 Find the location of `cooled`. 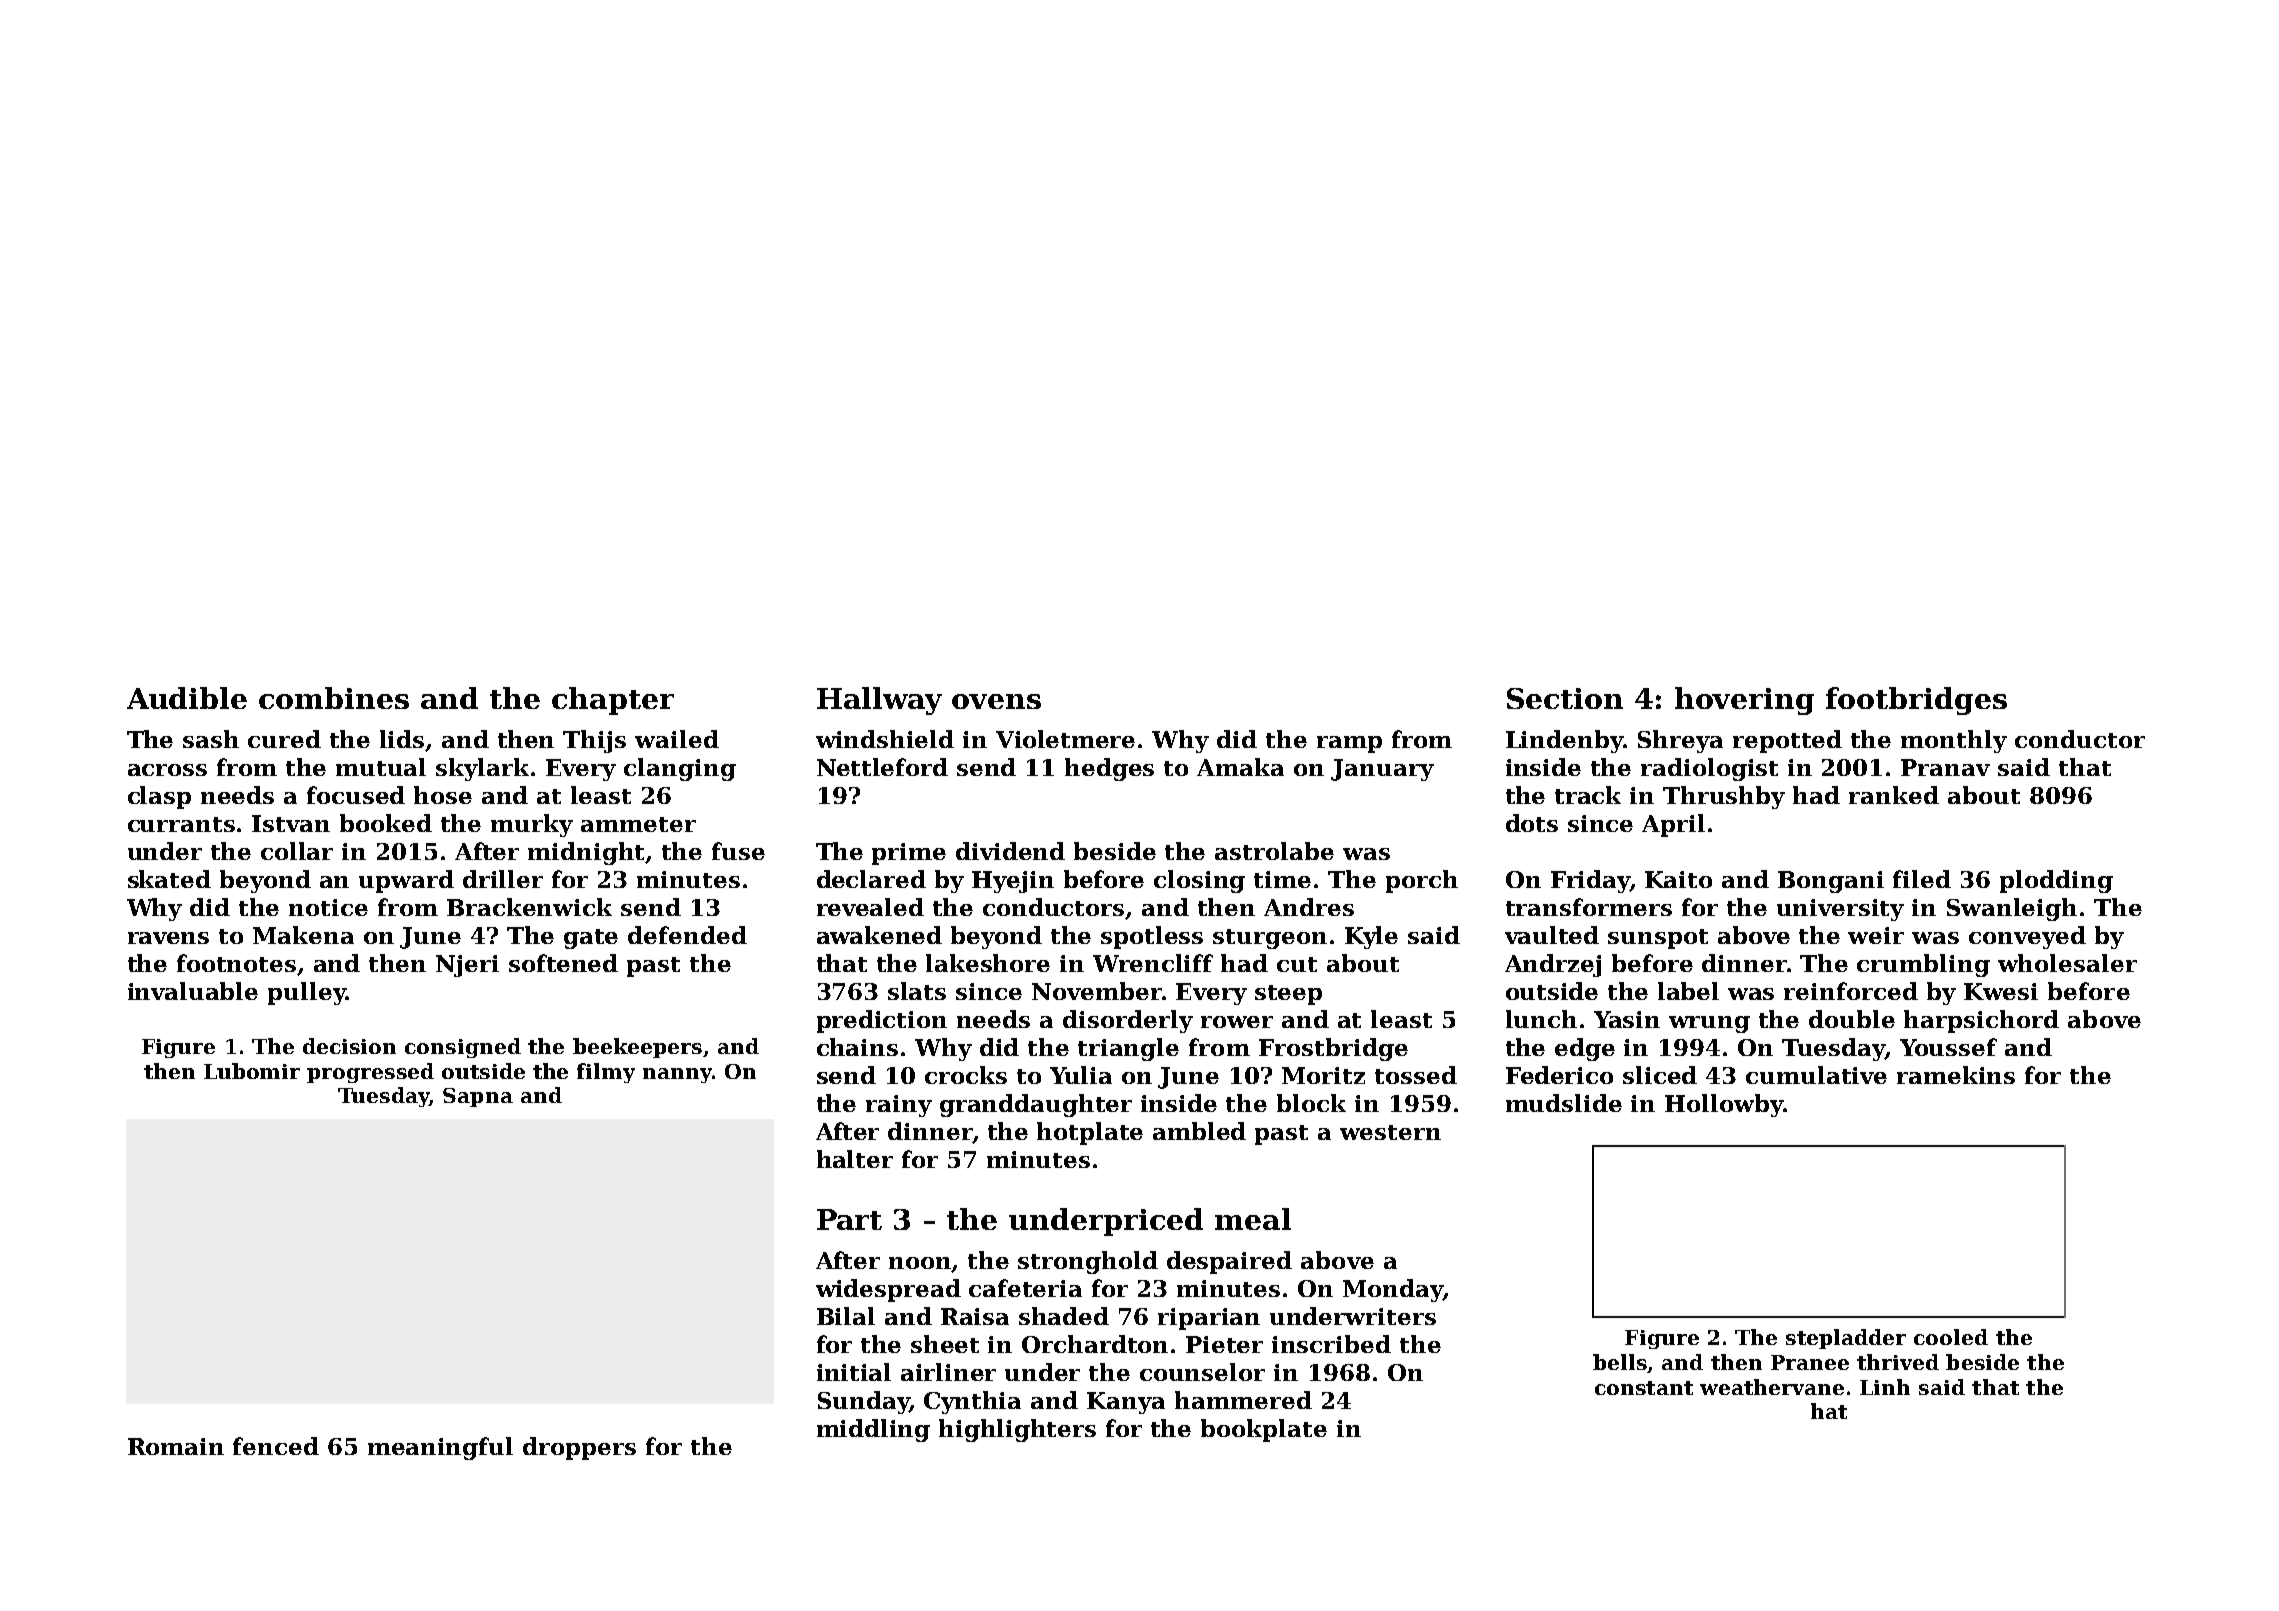

cooled is located at coordinates (1951, 1337).
